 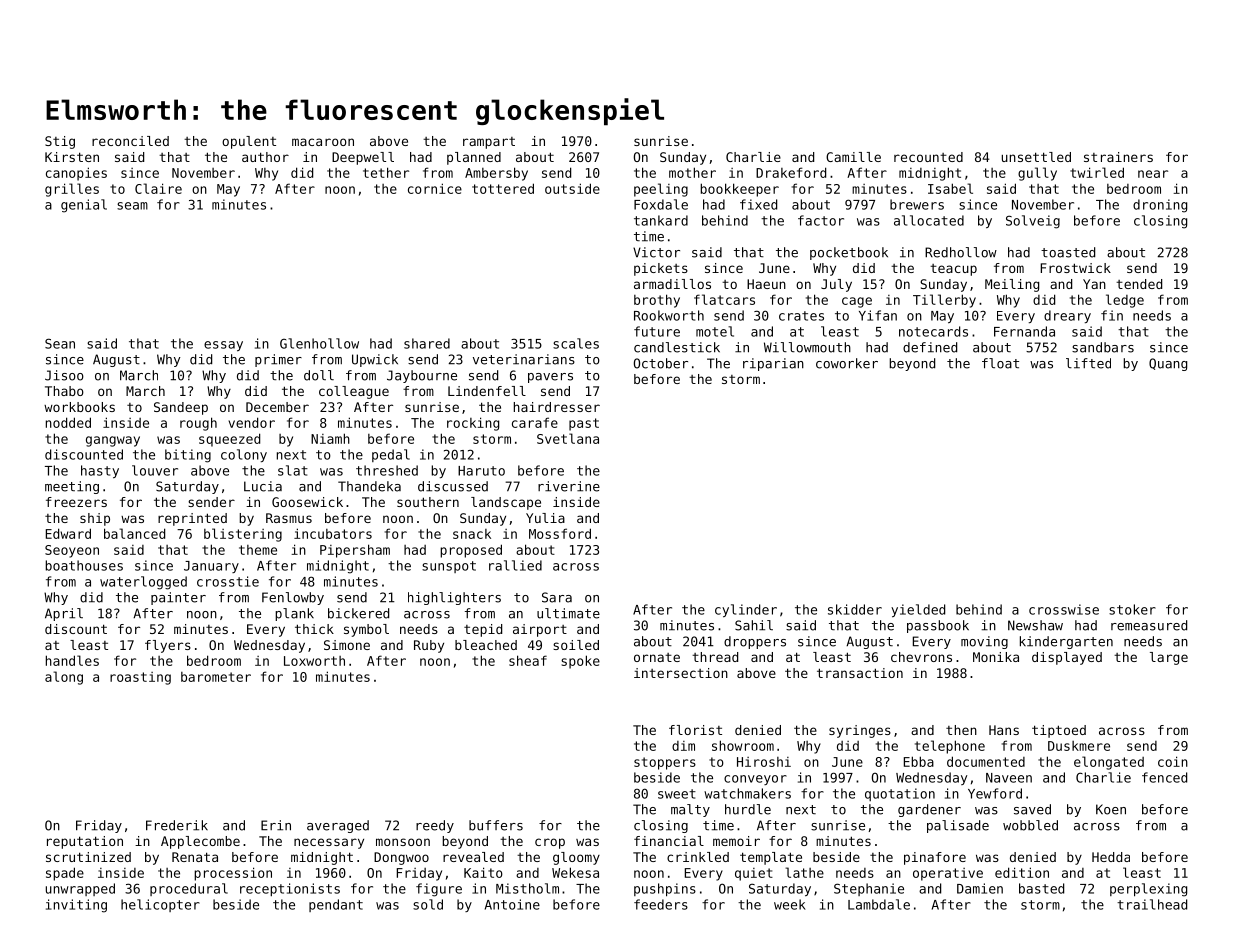 I want to click on Frederik, so click(x=177, y=825).
